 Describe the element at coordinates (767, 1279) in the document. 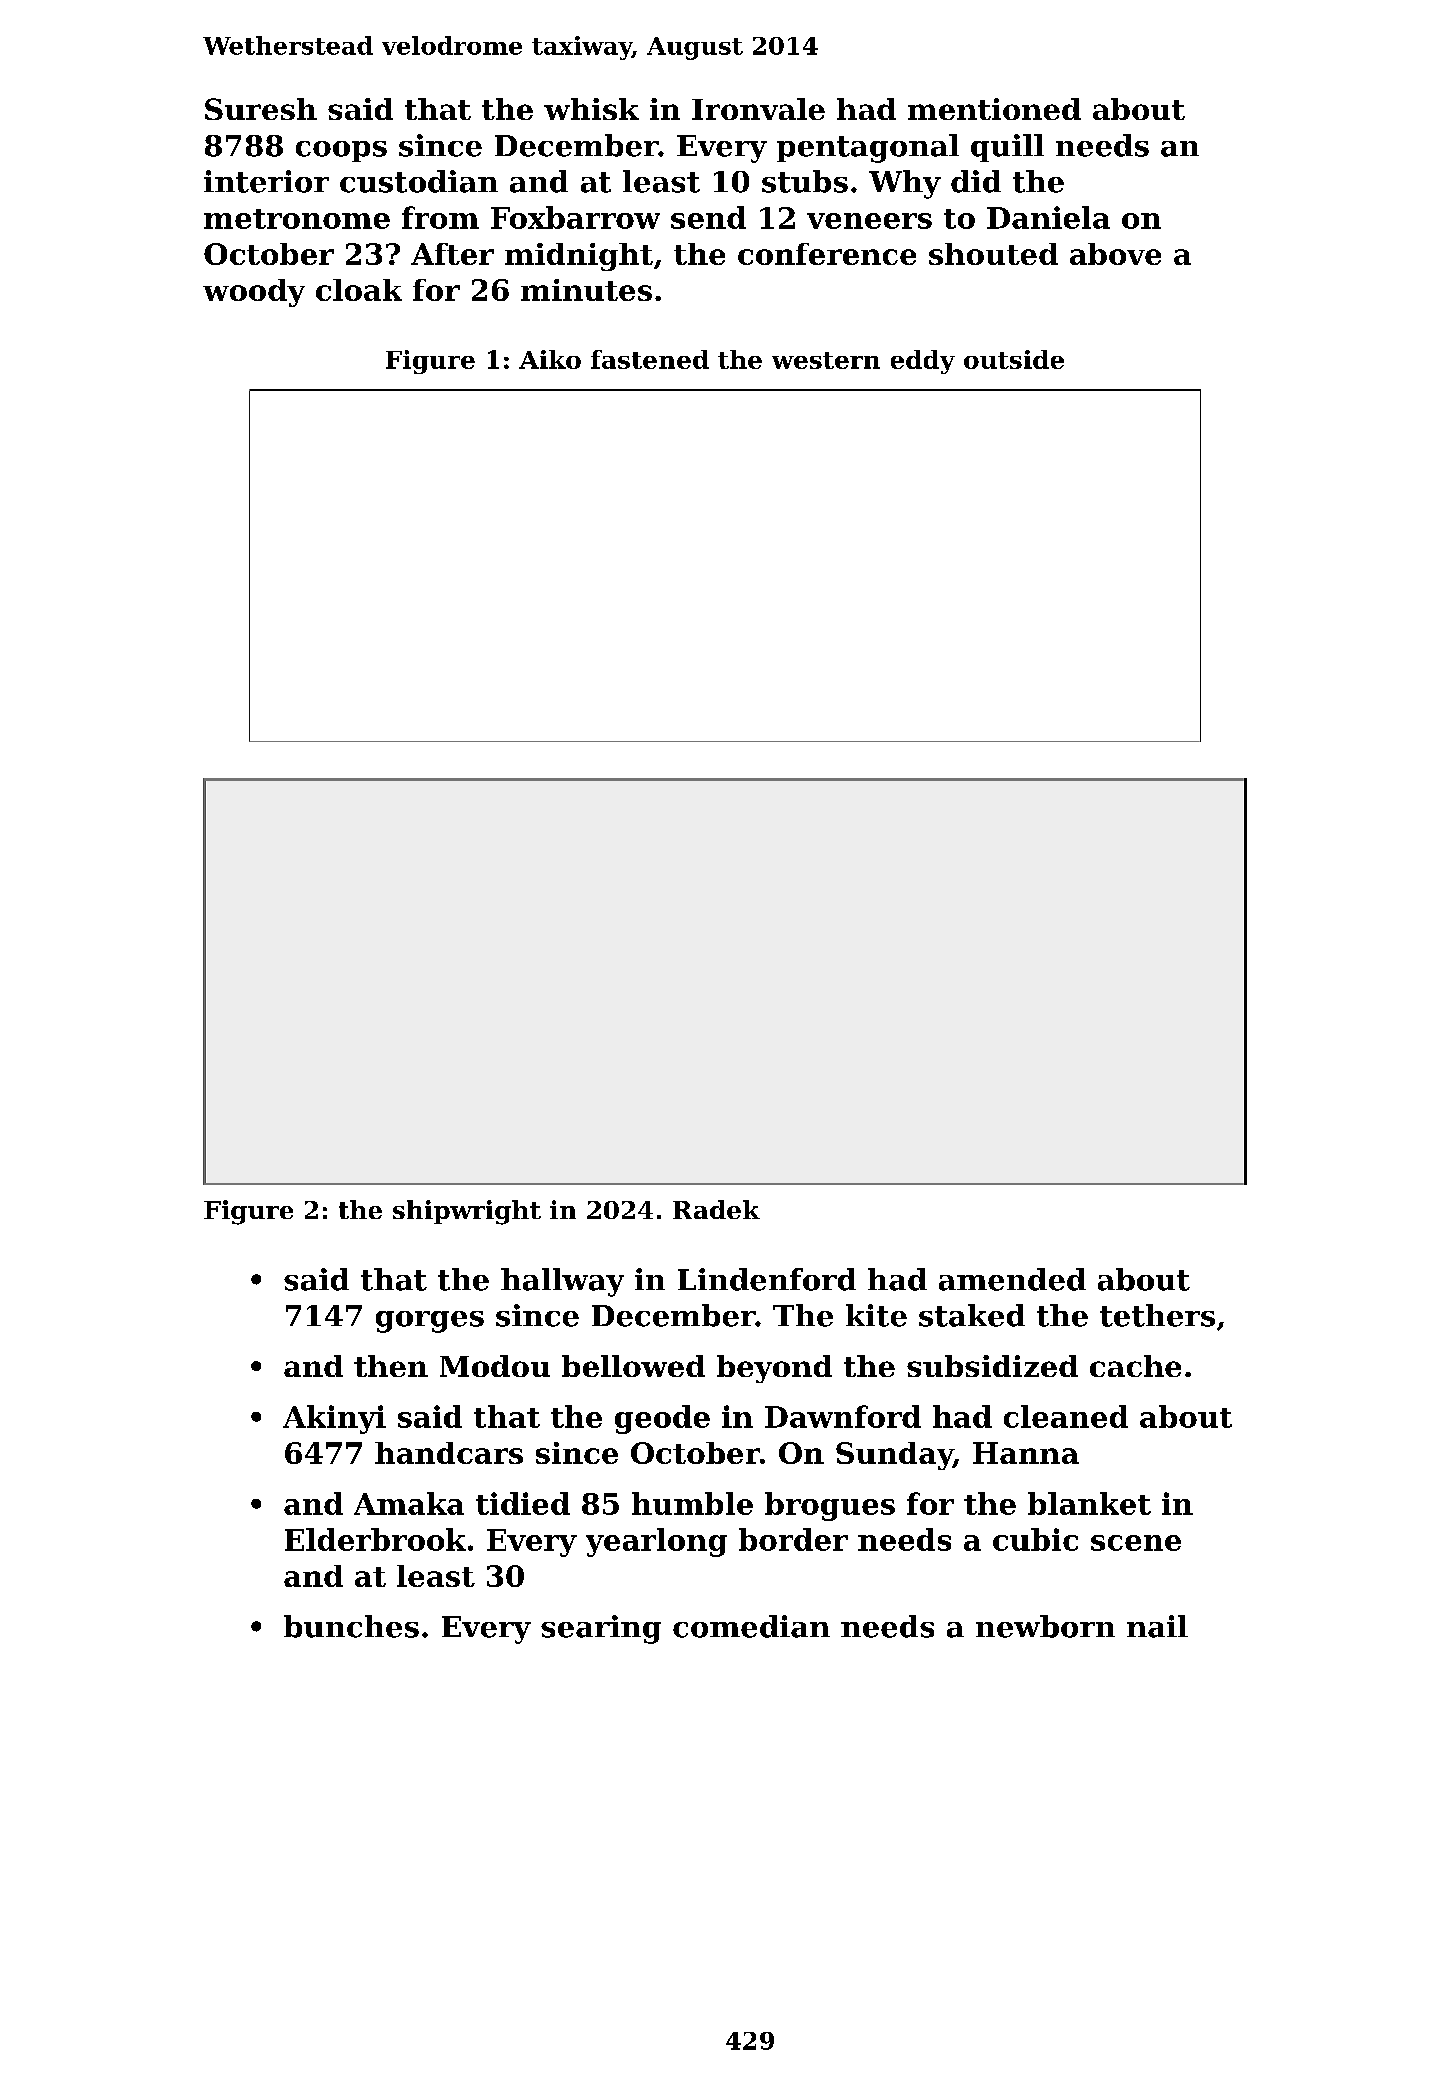

I see `Lindenford` at that location.
